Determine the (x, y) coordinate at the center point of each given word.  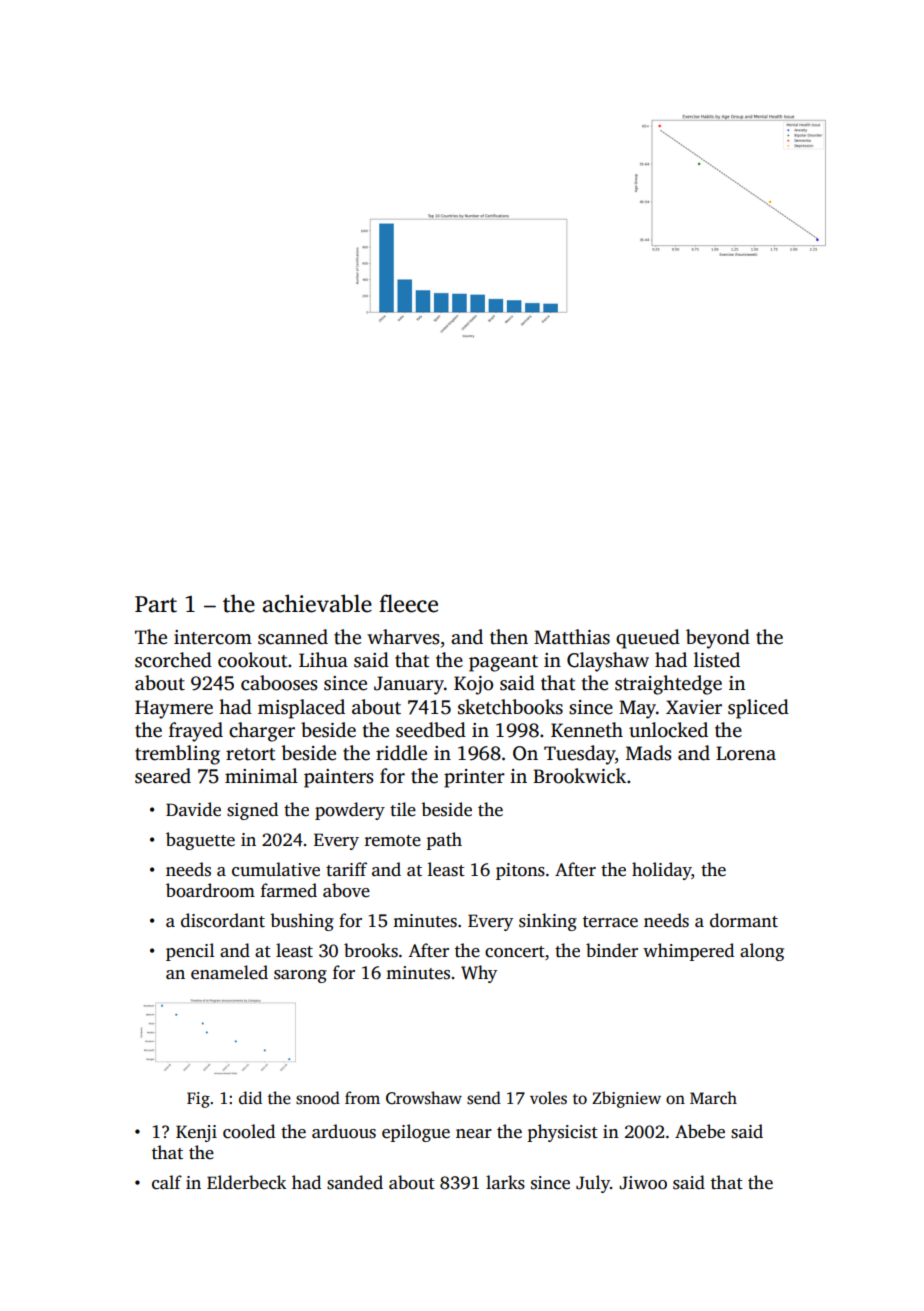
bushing (302, 922)
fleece (408, 603)
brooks (371, 950)
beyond (718, 639)
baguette (200, 841)
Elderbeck (246, 1182)
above (346, 890)
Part (156, 604)
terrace (610, 922)
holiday (662, 871)
